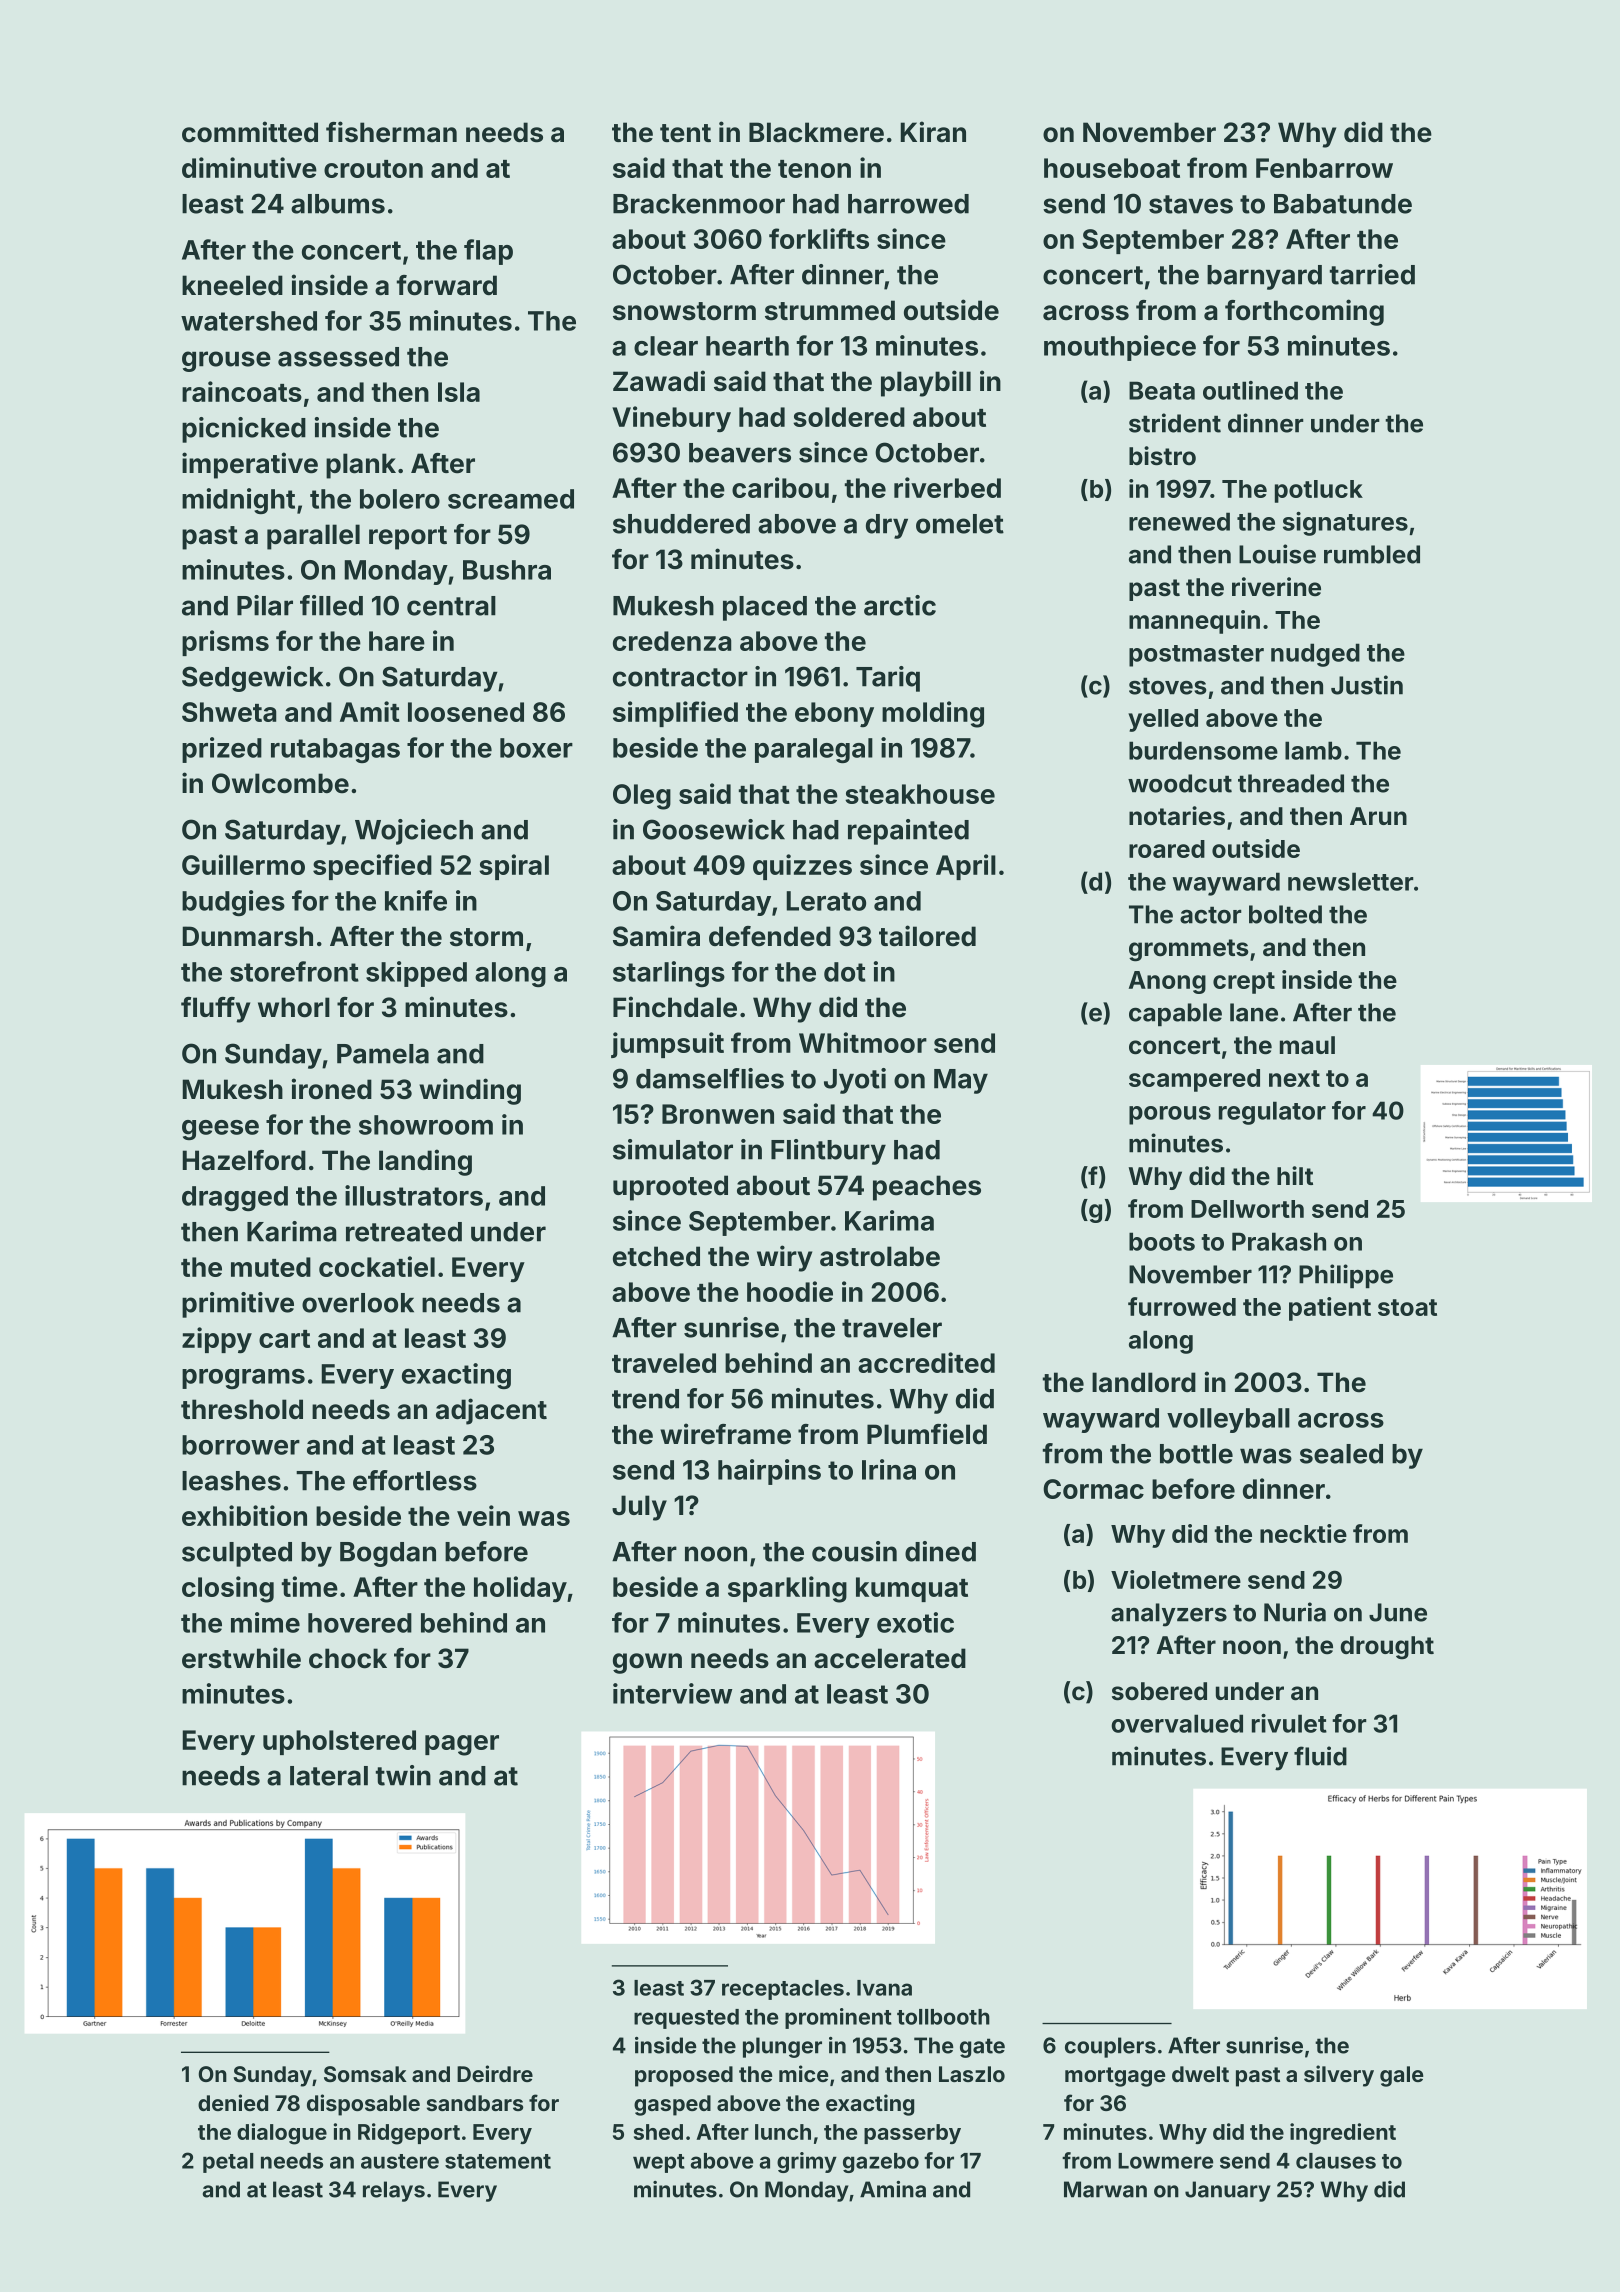 The width and height of the page is (1620, 2292). What do you see at coordinates (271, 1267) in the page?
I see `muted` at bounding box center [271, 1267].
